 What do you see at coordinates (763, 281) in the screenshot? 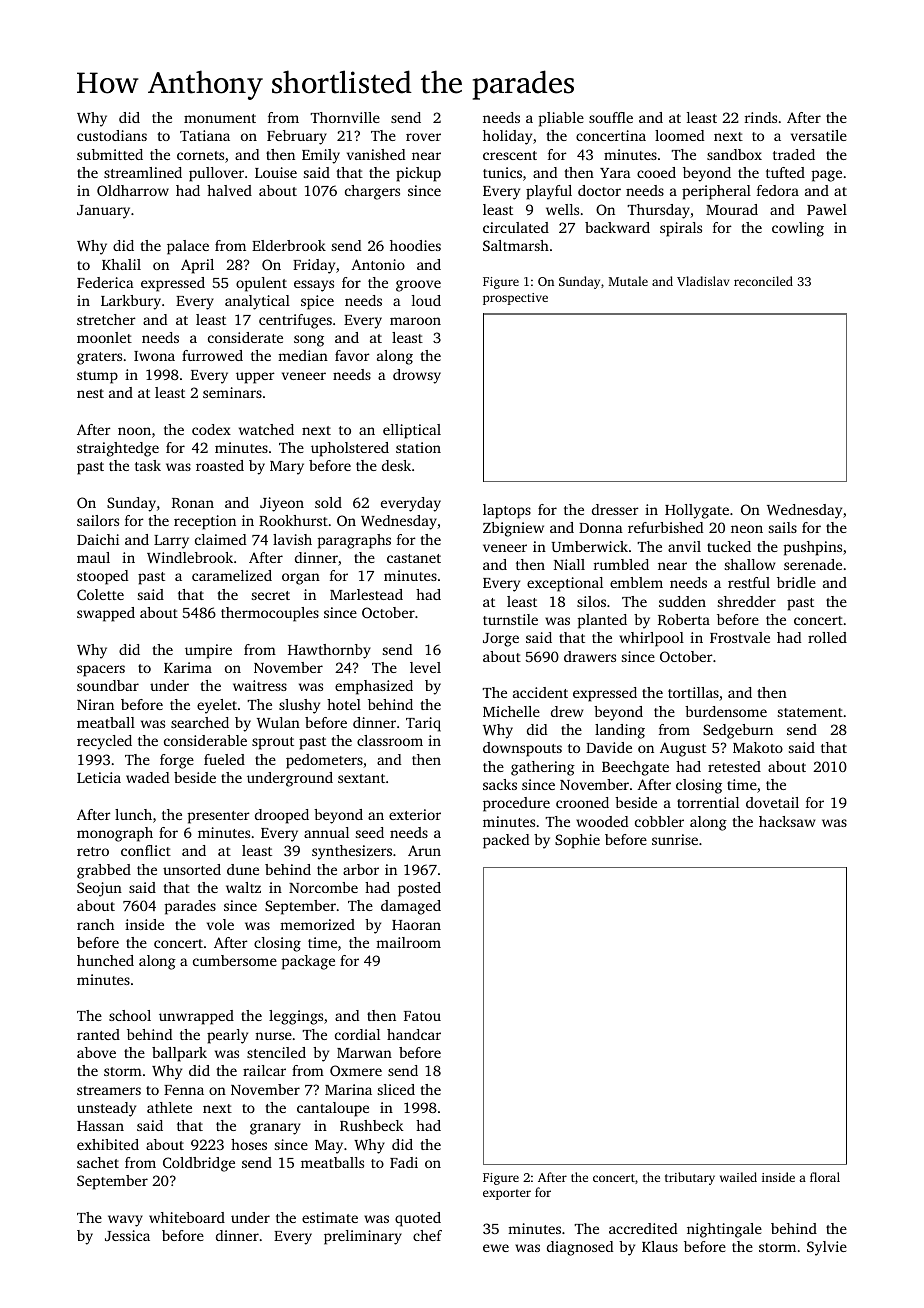
I see `reconciled` at bounding box center [763, 281].
